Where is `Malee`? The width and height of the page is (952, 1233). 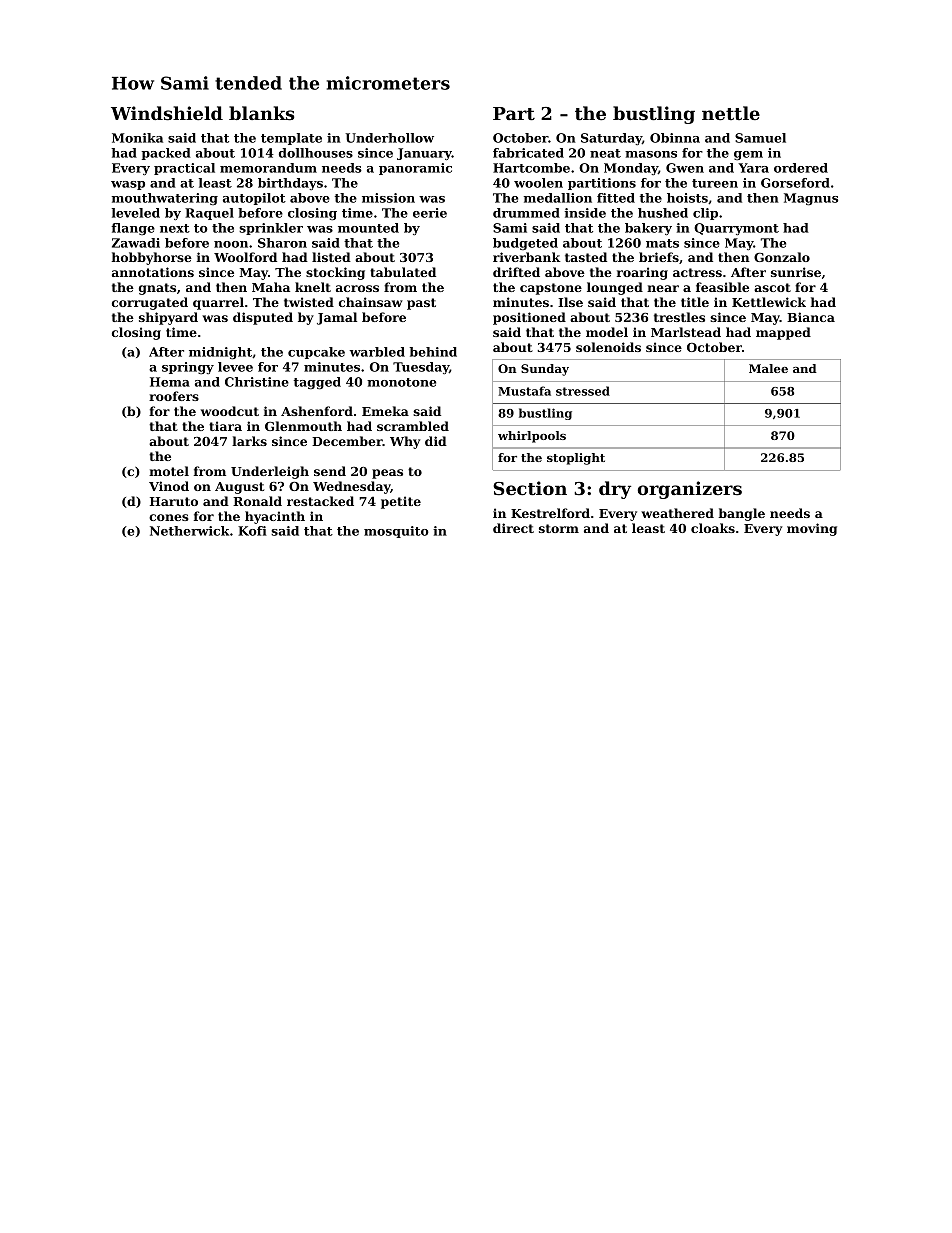 Malee is located at coordinates (768, 368).
